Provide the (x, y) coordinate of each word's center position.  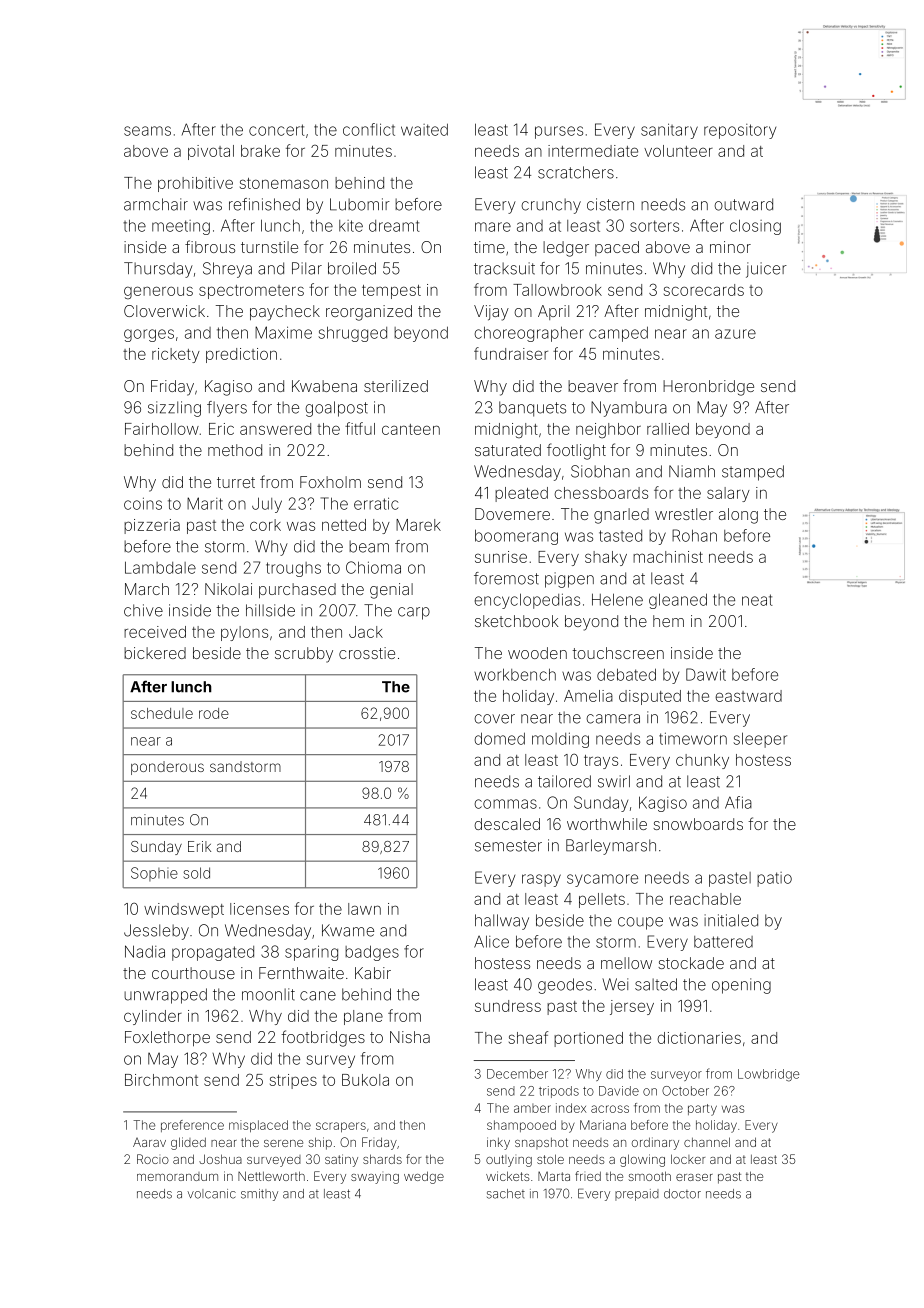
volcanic (211, 1194)
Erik (199, 846)
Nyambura (629, 409)
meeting (181, 227)
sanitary (669, 131)
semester (508, 846)
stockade (691, 963)
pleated (521, 494)
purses (559, 132)
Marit (205, 503)
